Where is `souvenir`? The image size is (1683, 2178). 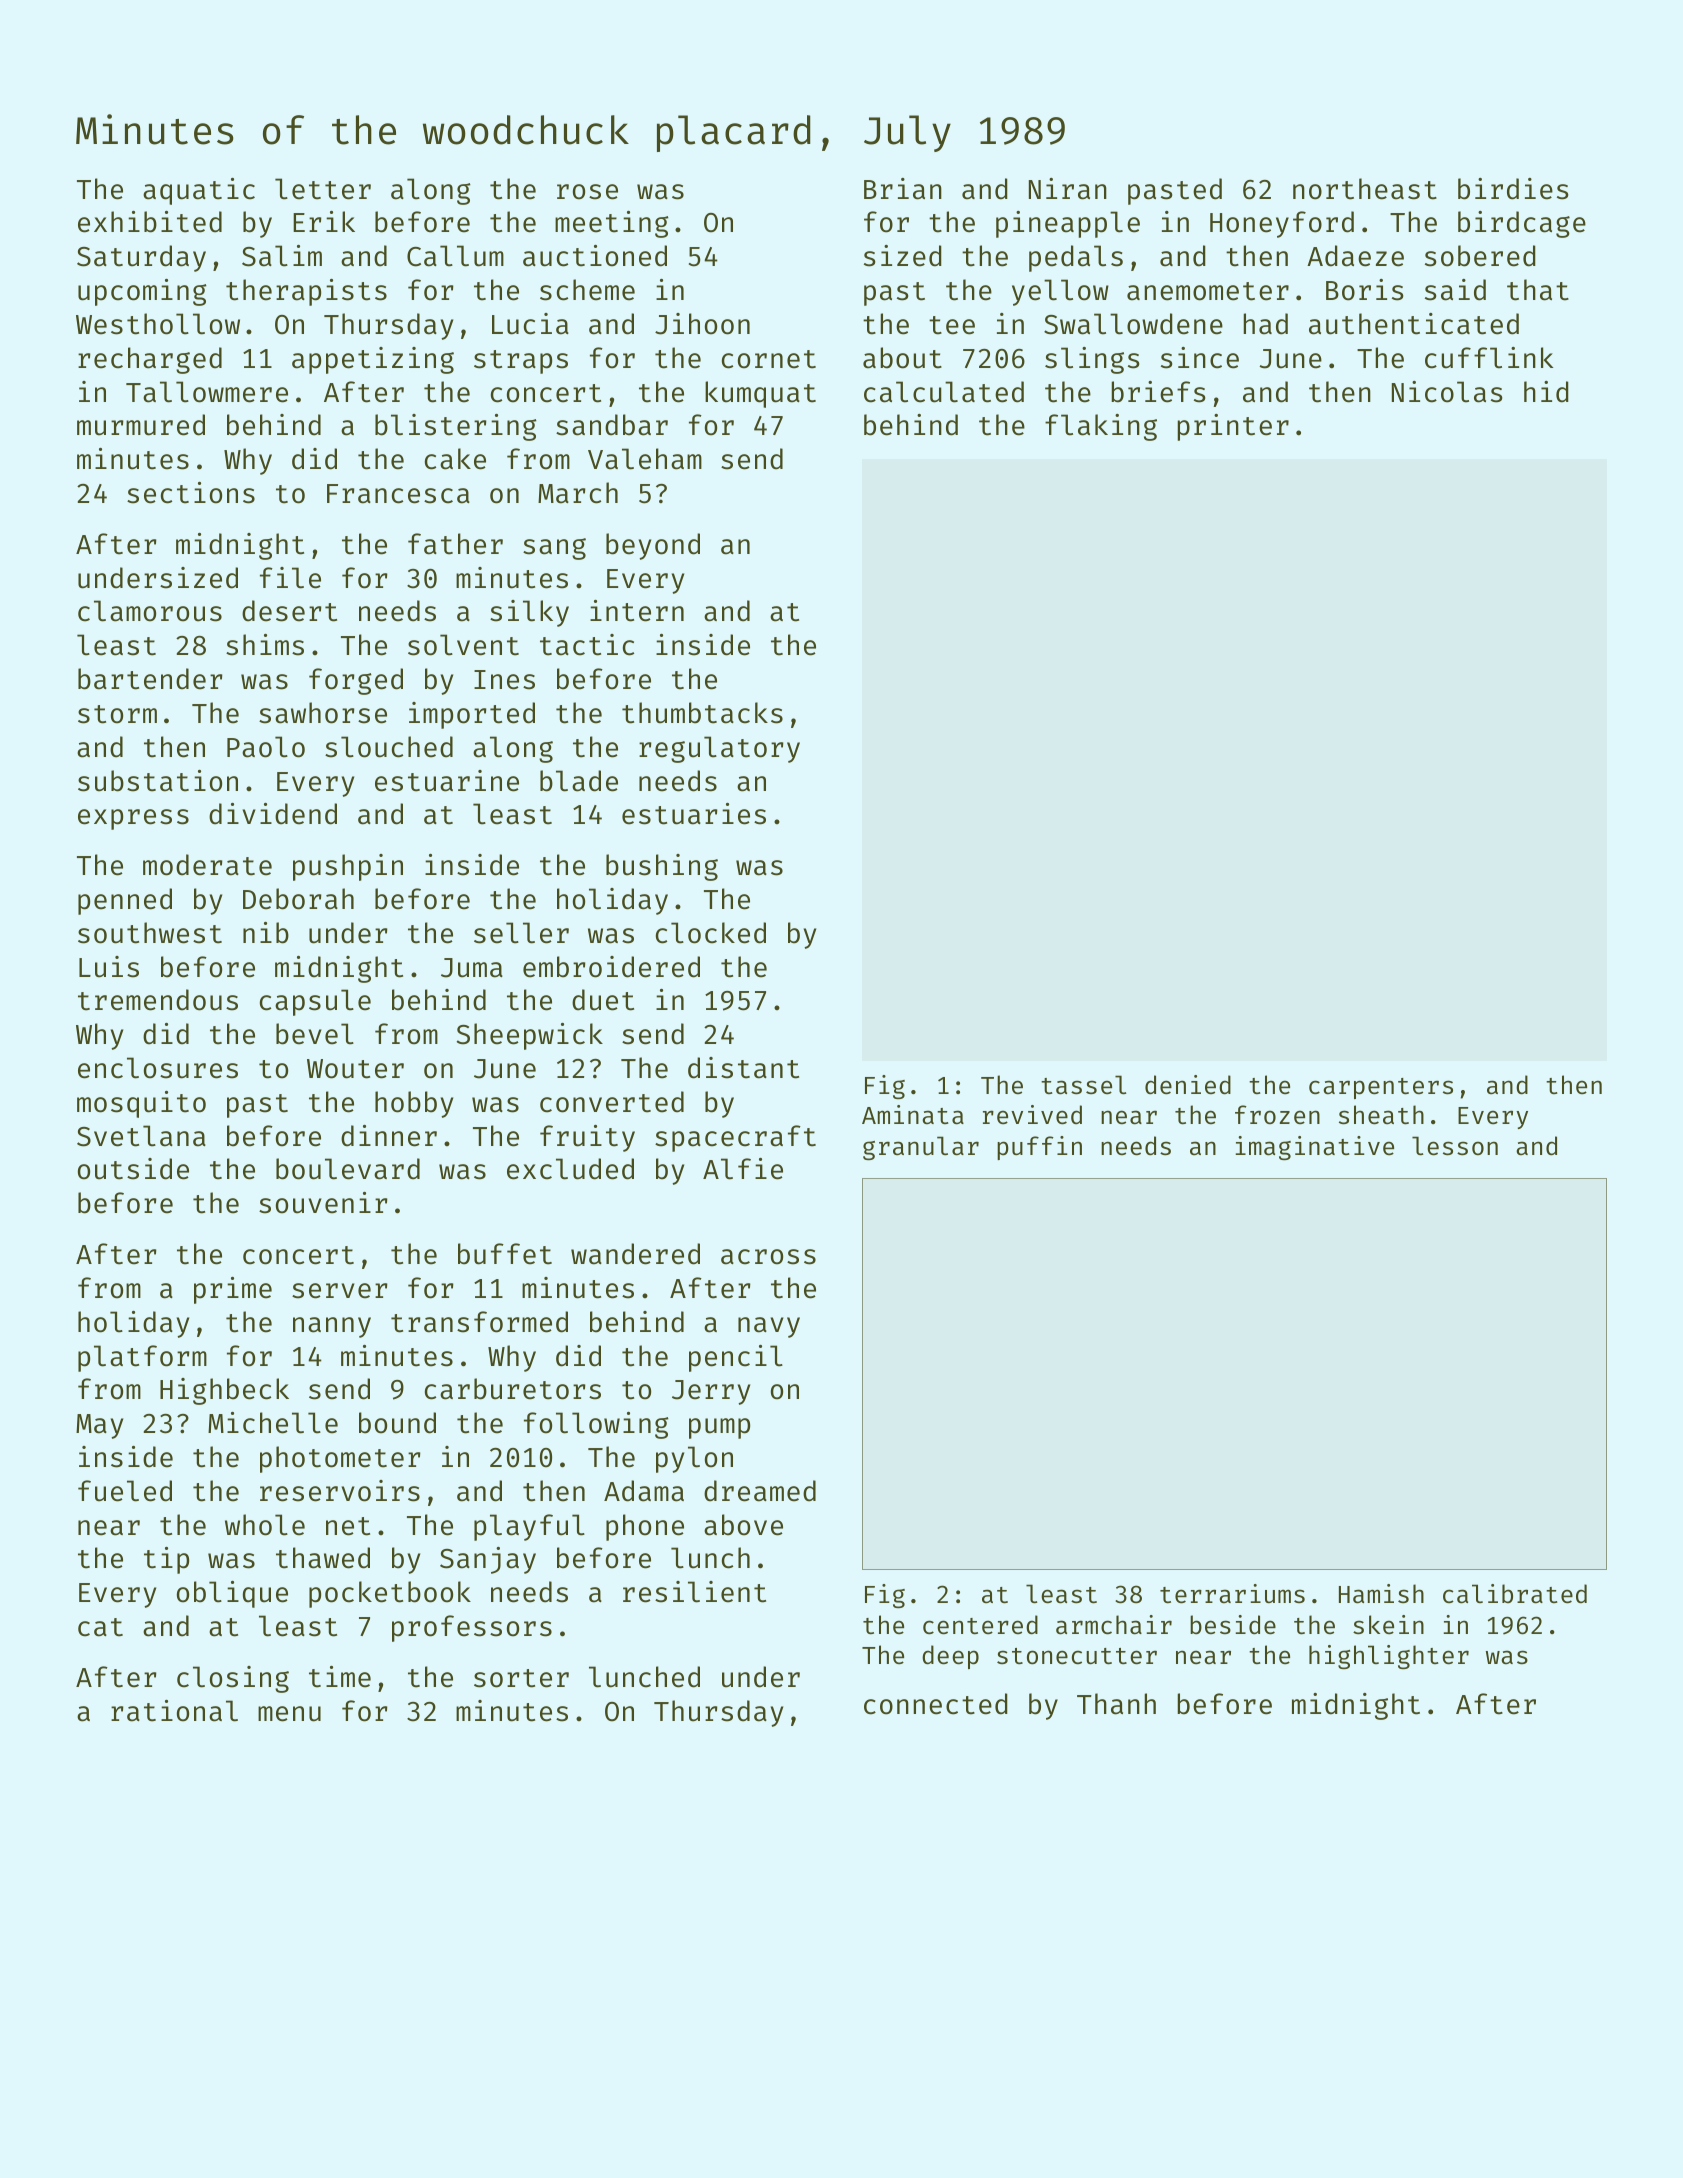 souvenir is located at coordinates (323, 1203).
